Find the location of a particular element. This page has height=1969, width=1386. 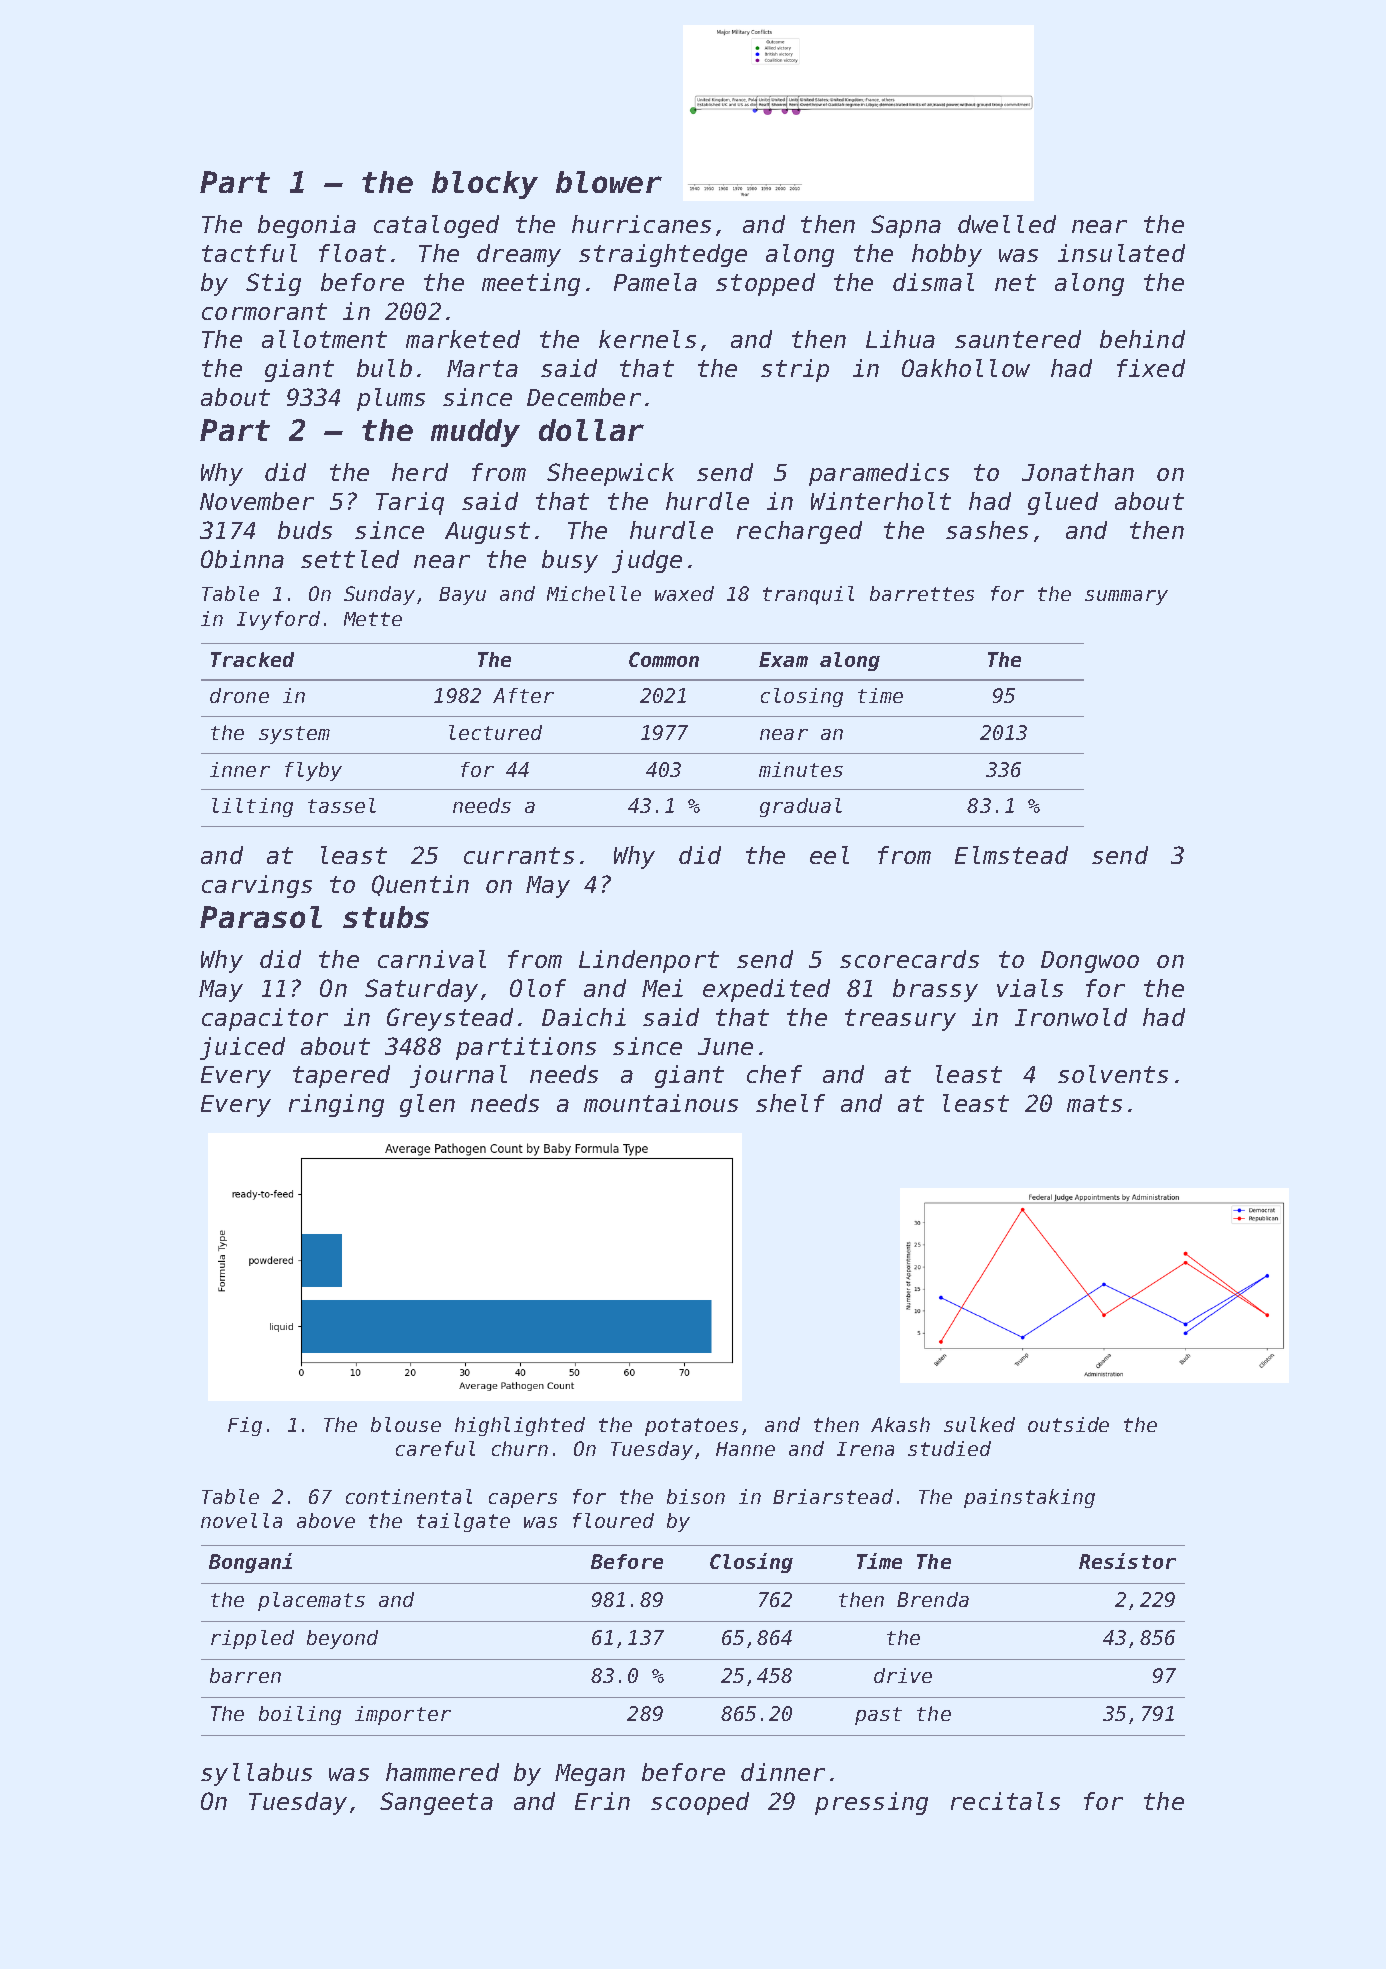

tactful is located at coordinates (249, 253).
